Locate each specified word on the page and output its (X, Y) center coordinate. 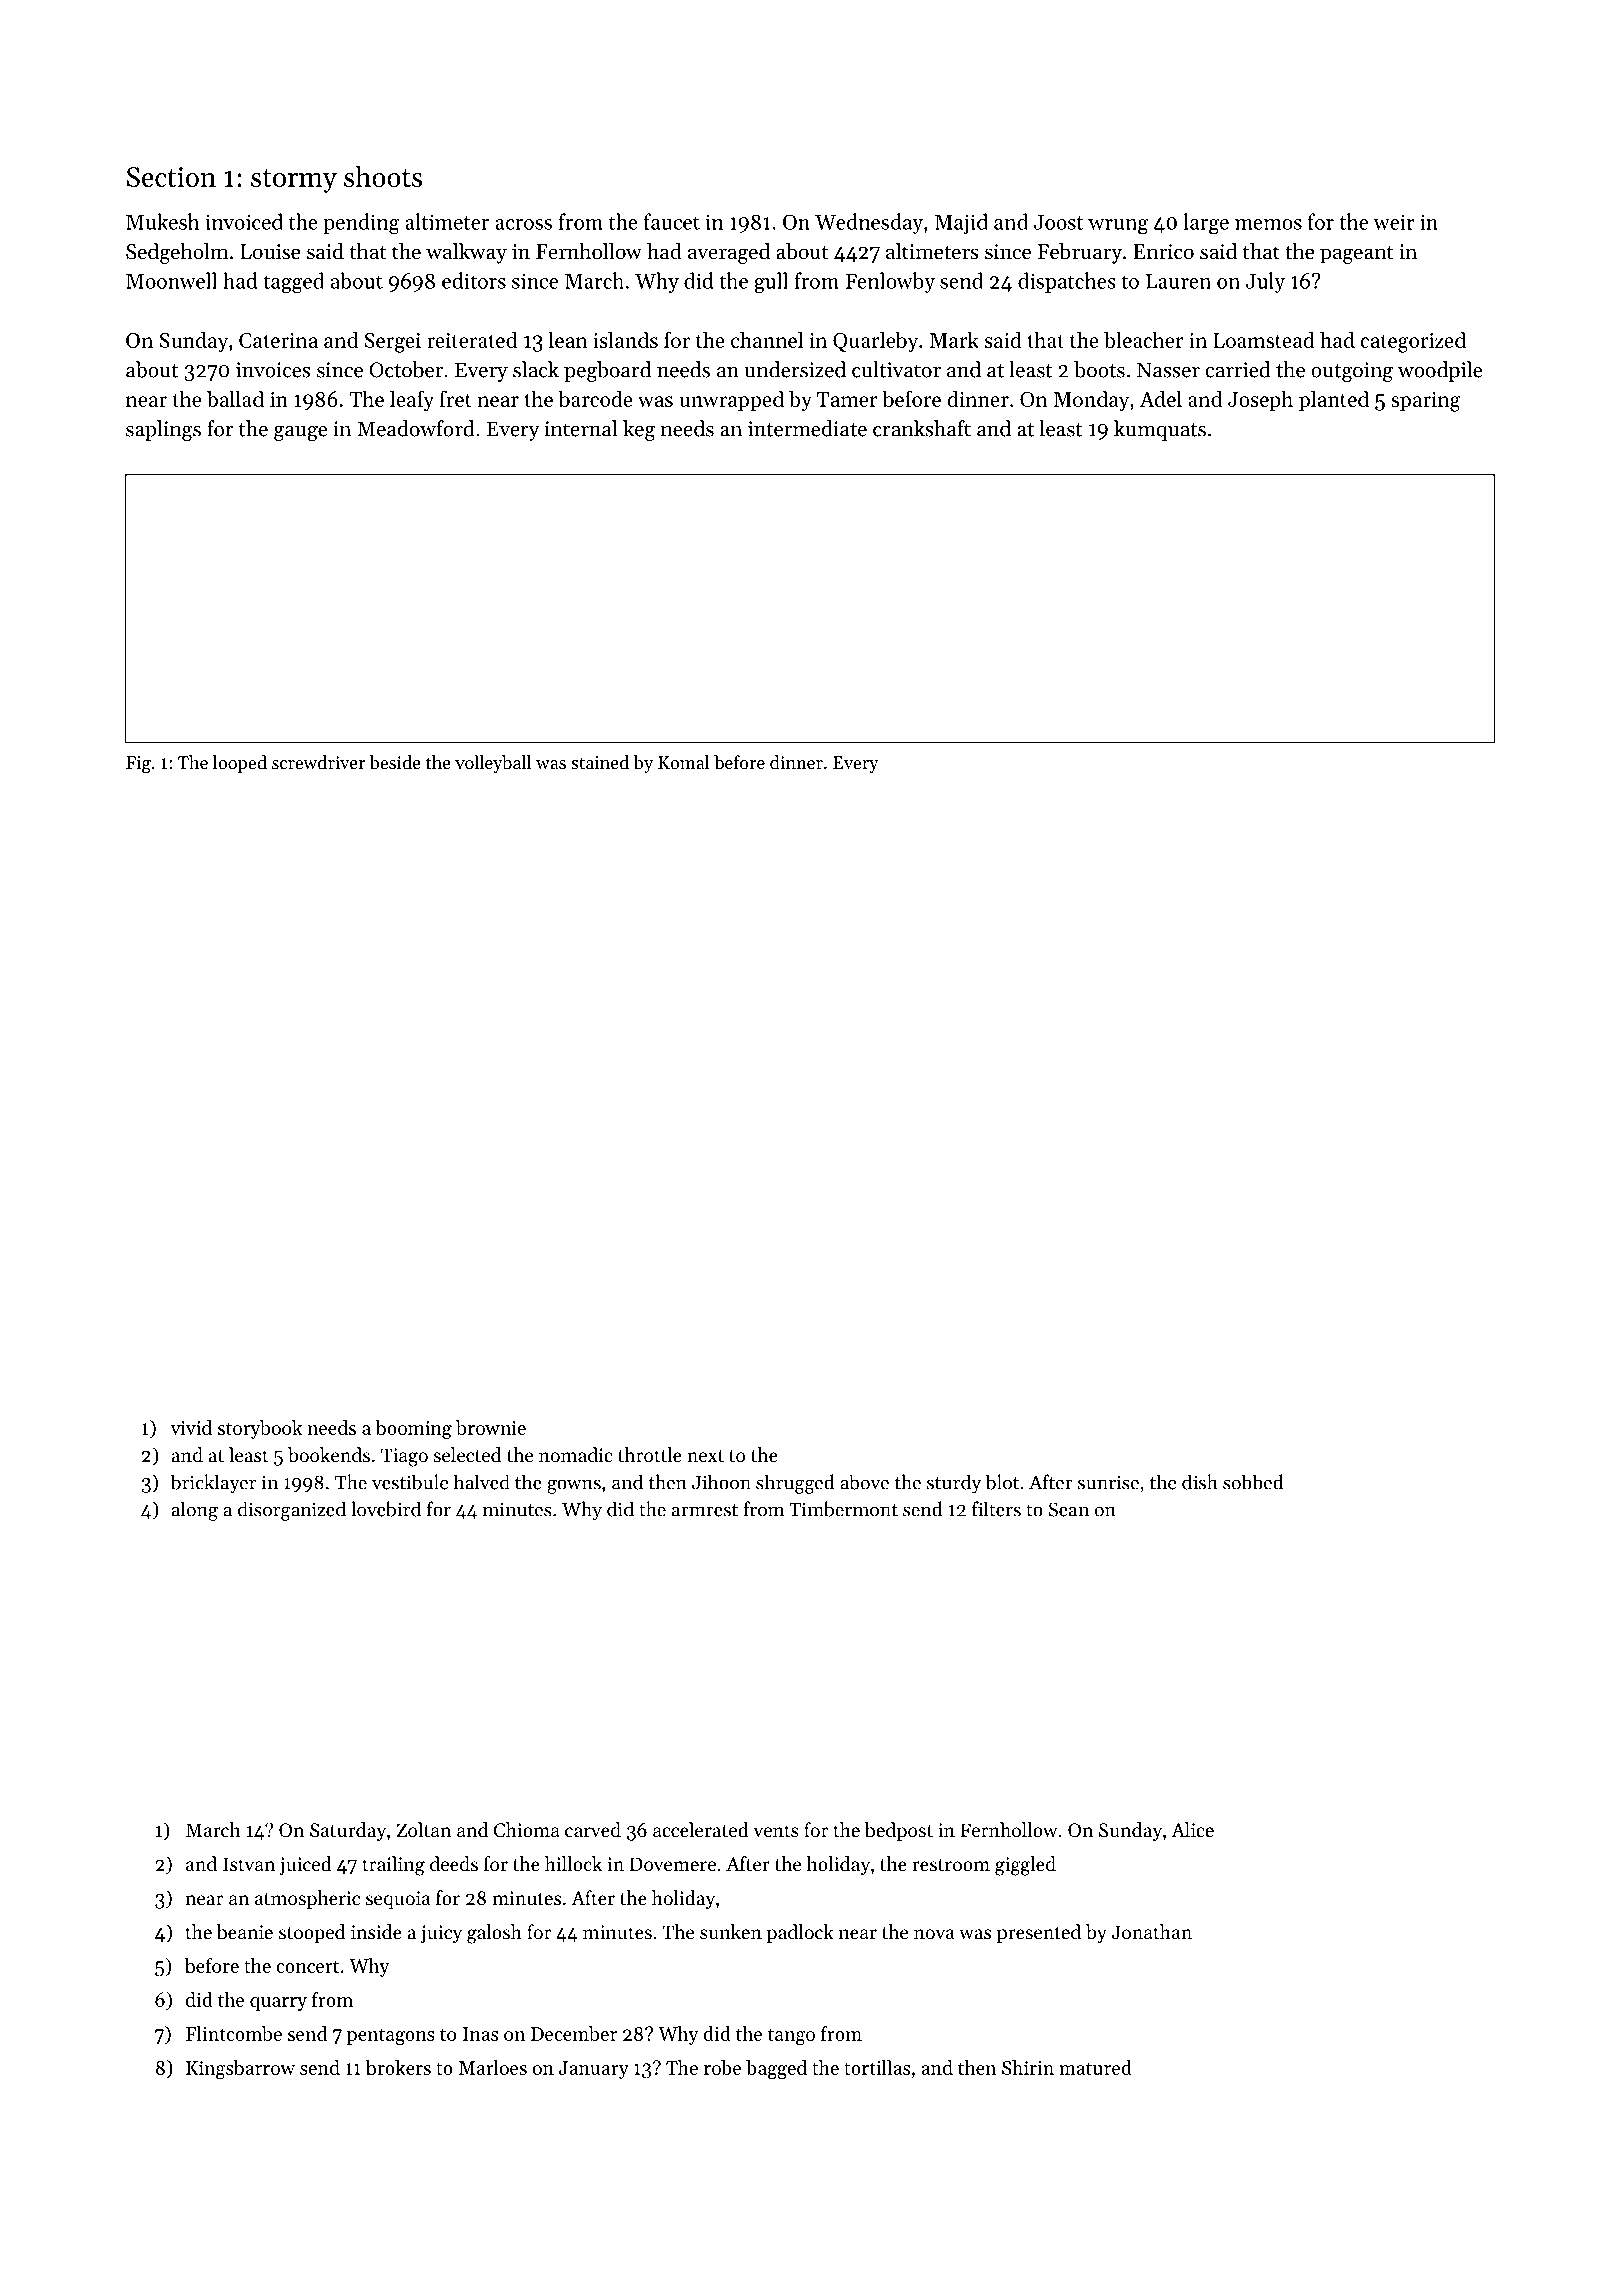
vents (776, 1831)
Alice (1192, 1829)
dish (1200, 1482)
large (1206, 223)
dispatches (1067, 282)
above (864, 1482)
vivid (191, 1427)
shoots (383, 176)
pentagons (391, 2037)
